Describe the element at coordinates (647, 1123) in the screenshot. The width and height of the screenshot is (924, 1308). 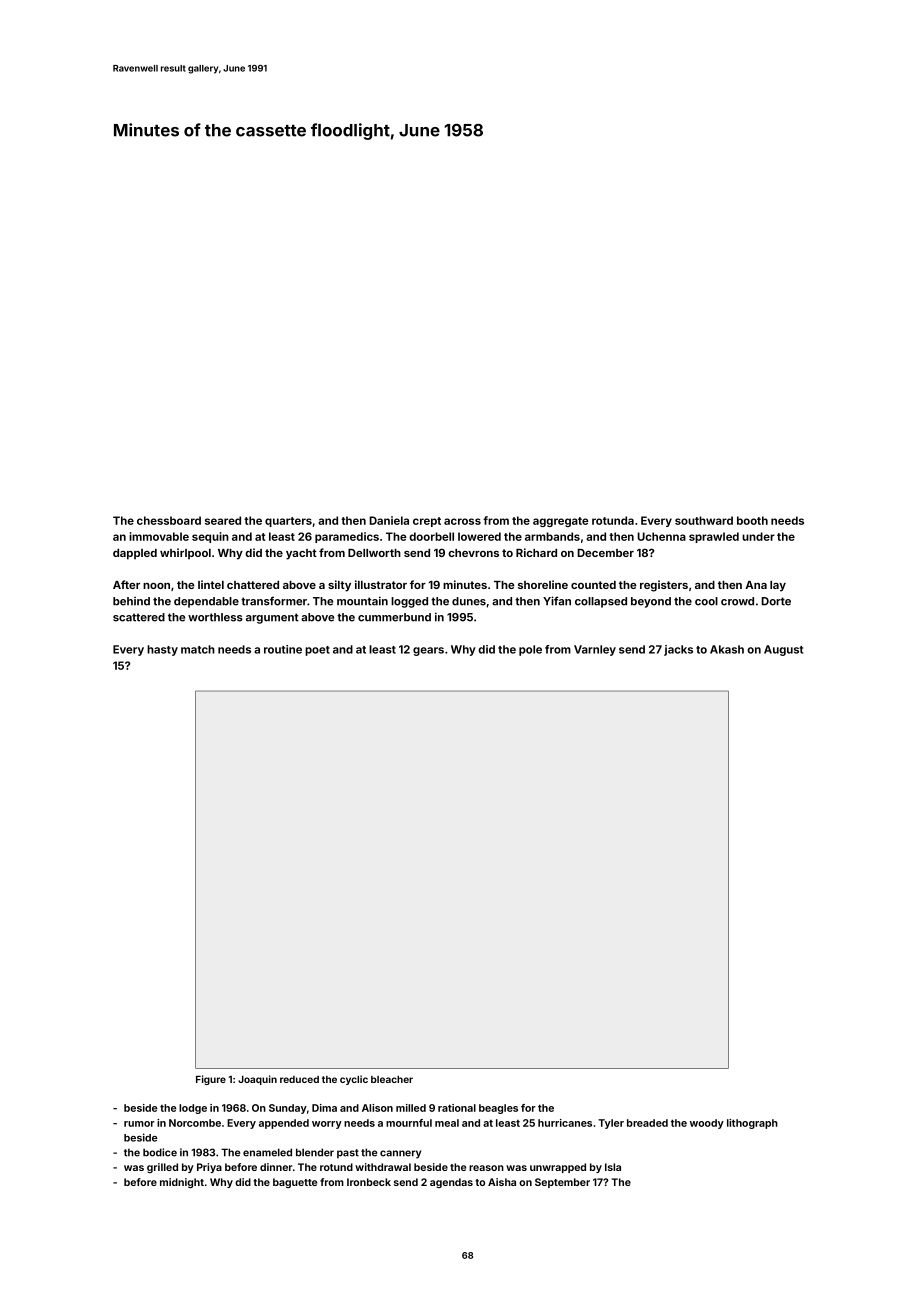
I see `breaded` at that location.
